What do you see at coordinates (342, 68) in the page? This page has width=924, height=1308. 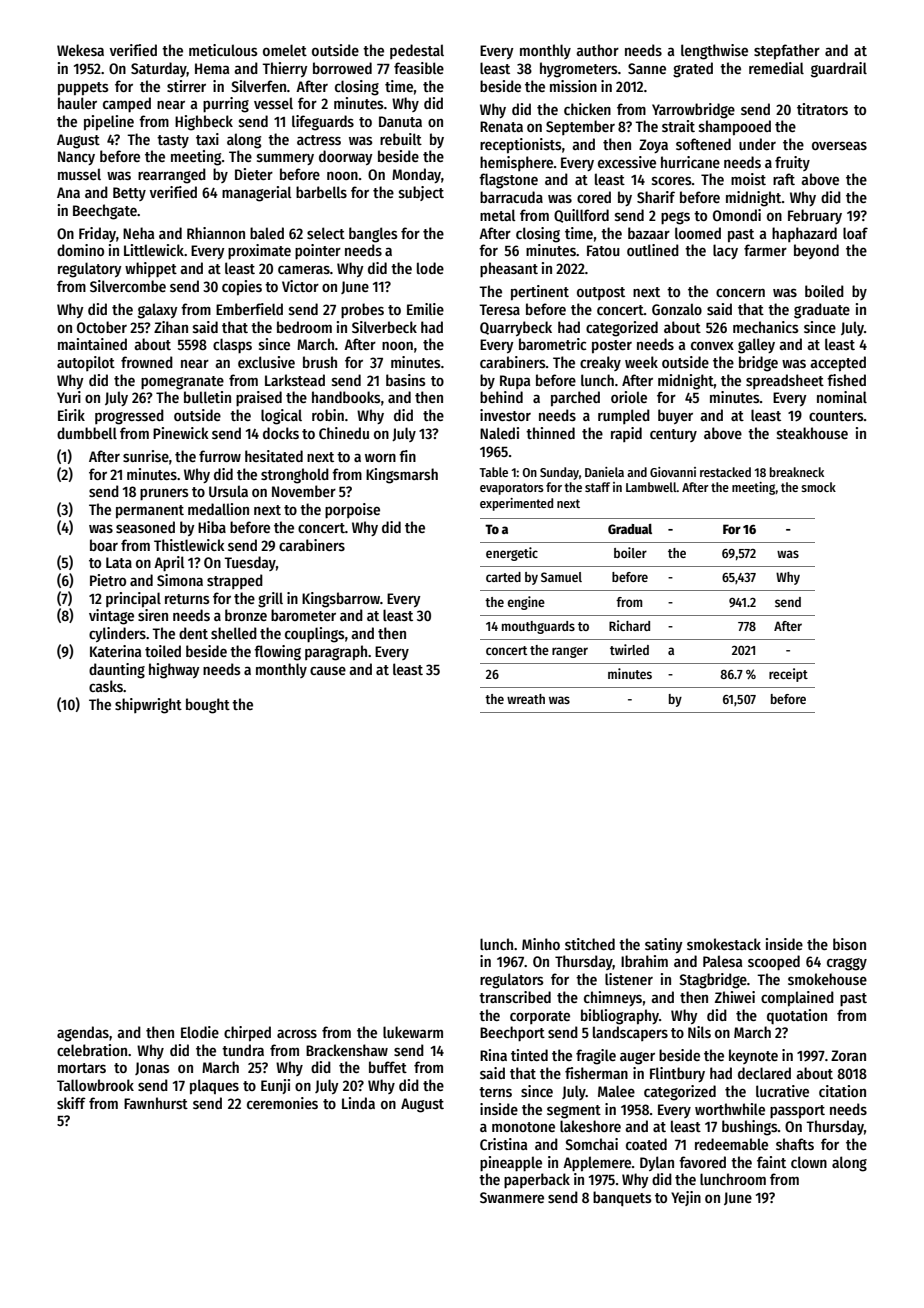 I see `borrowed` at bounding box center [342, 68].
